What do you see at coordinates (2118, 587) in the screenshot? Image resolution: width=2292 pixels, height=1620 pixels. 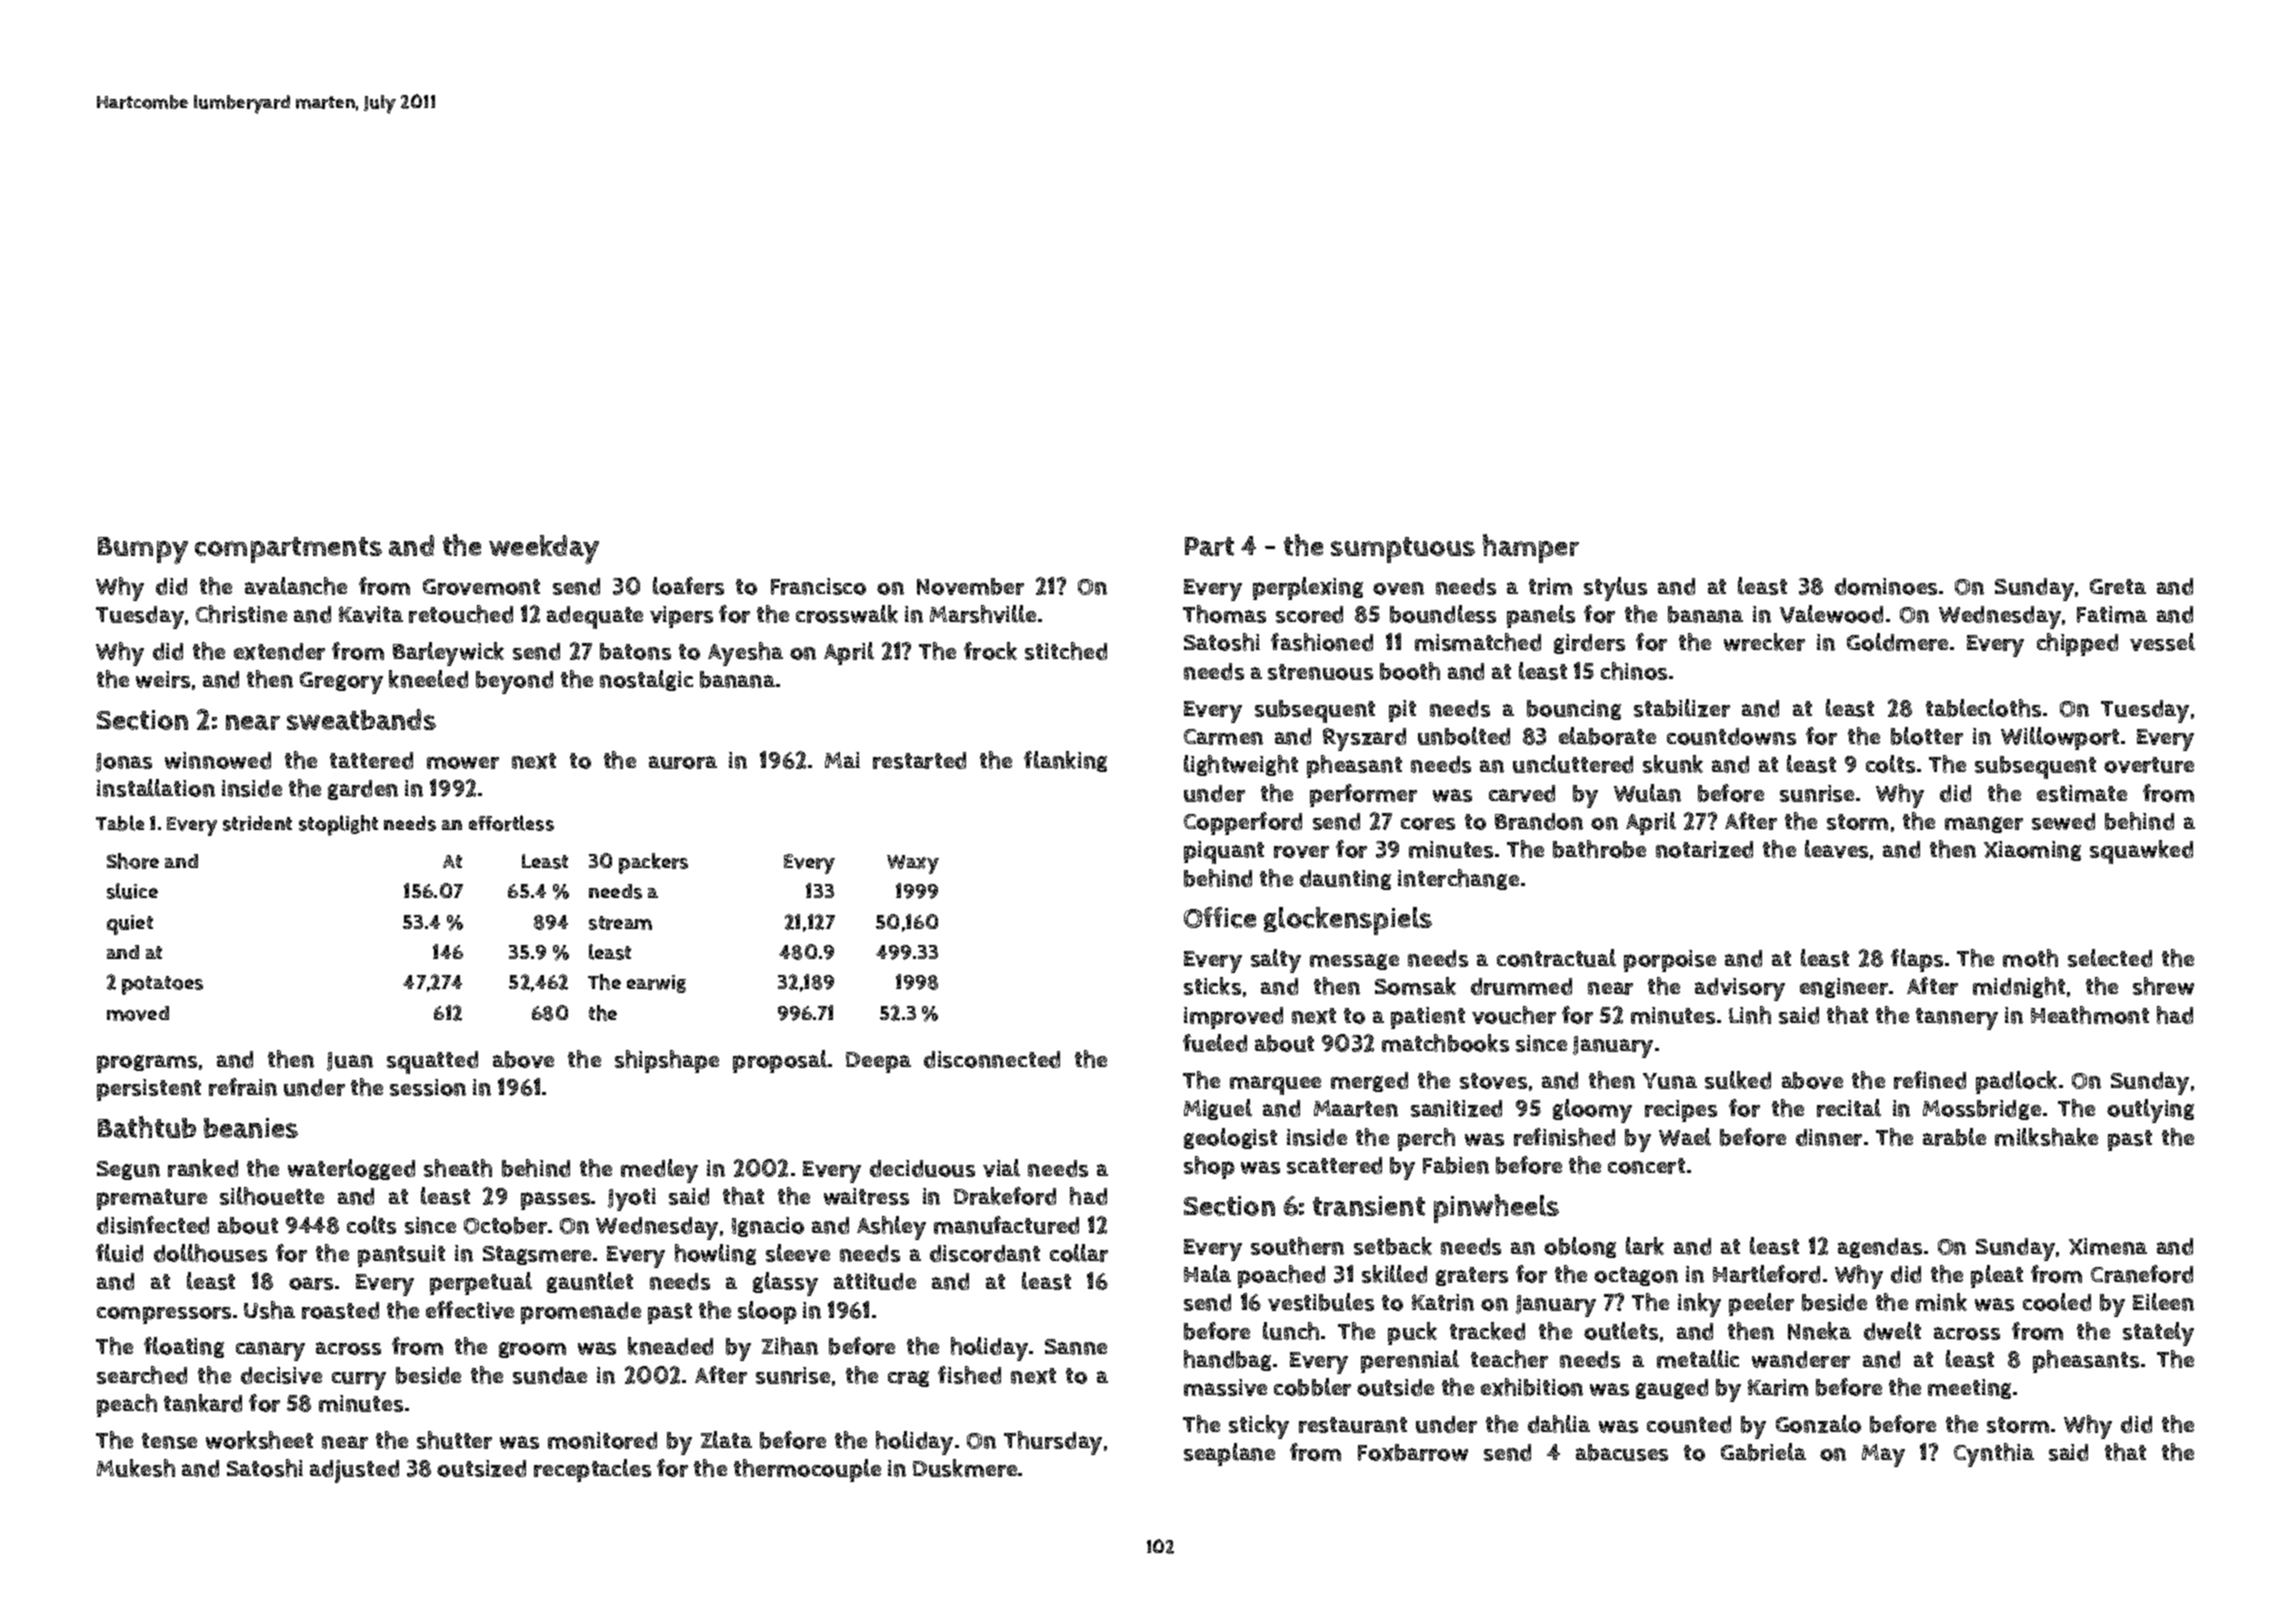 I see `Greta` at bounding box center [2118, 587].
